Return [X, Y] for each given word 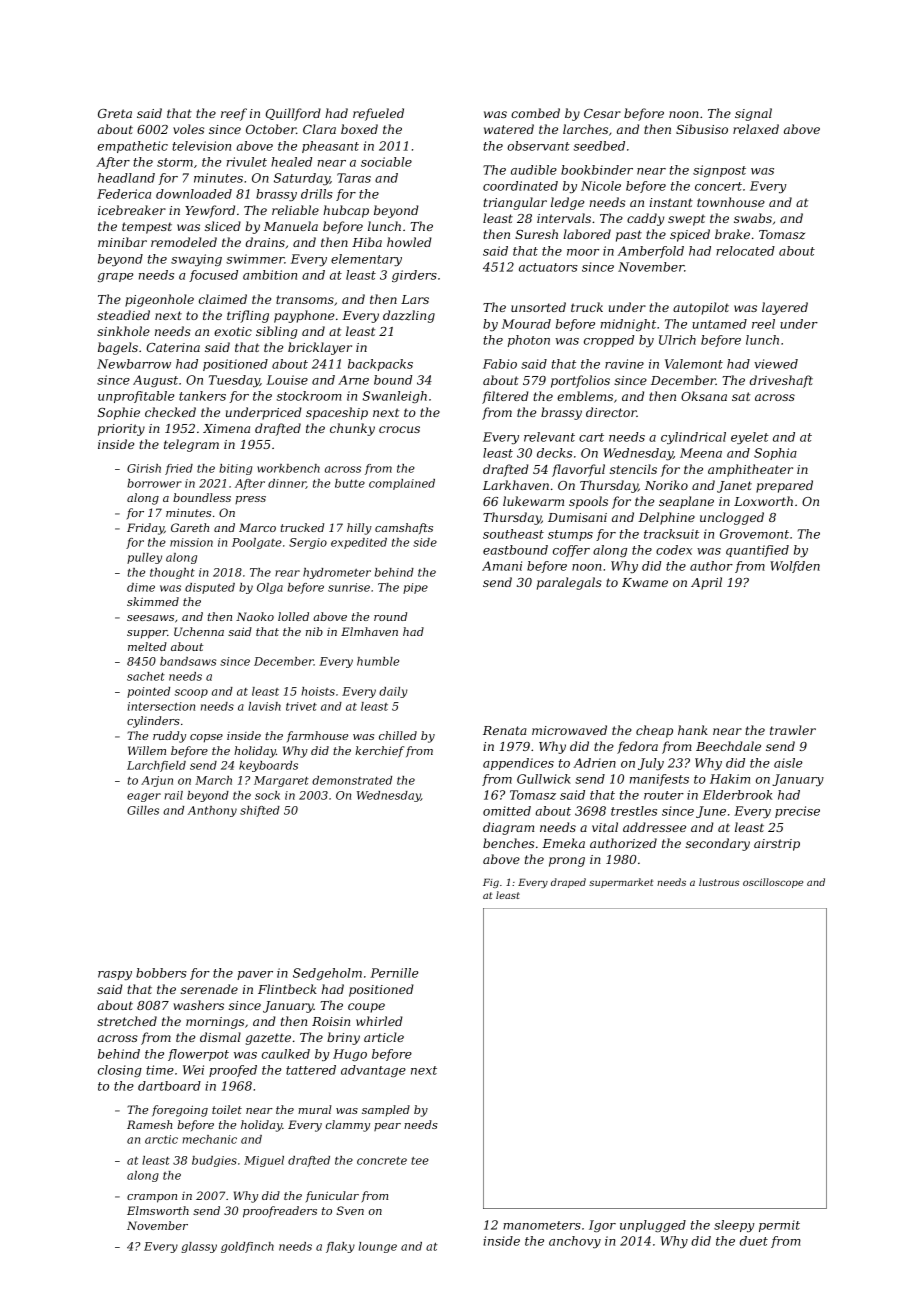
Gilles [143, 810]
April [706, 583]
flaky [340, 1247]
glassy [199, 1247]
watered [509, 129]
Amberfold [651, 252]
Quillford [293, 114]
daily [393, 692]
